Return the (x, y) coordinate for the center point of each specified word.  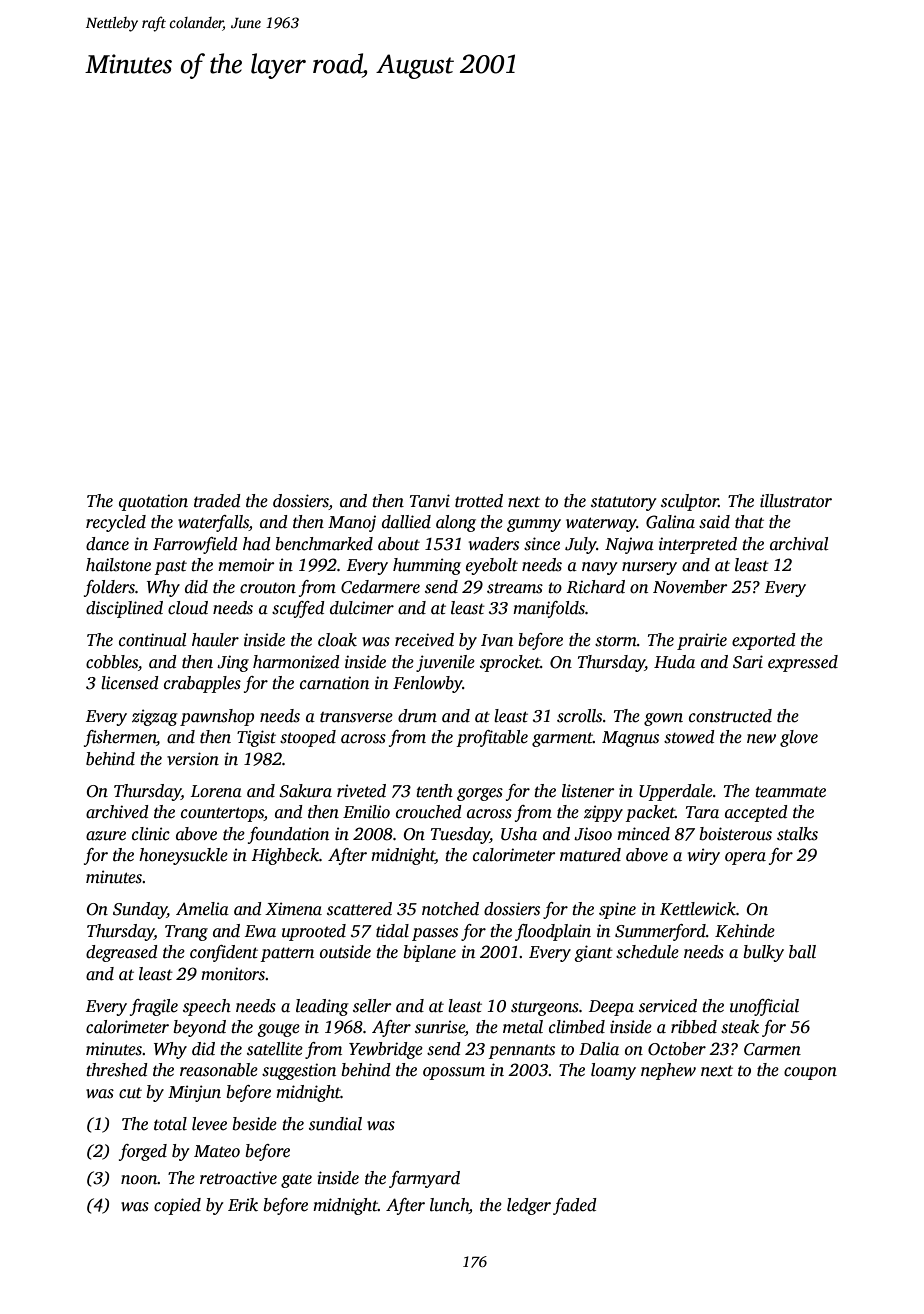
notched (450, 909)
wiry (703, 856)
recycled (116, 523)
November (690, 587)
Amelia (202, 909)
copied (177, 1206)
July (581, 545)
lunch (449, 1205)
